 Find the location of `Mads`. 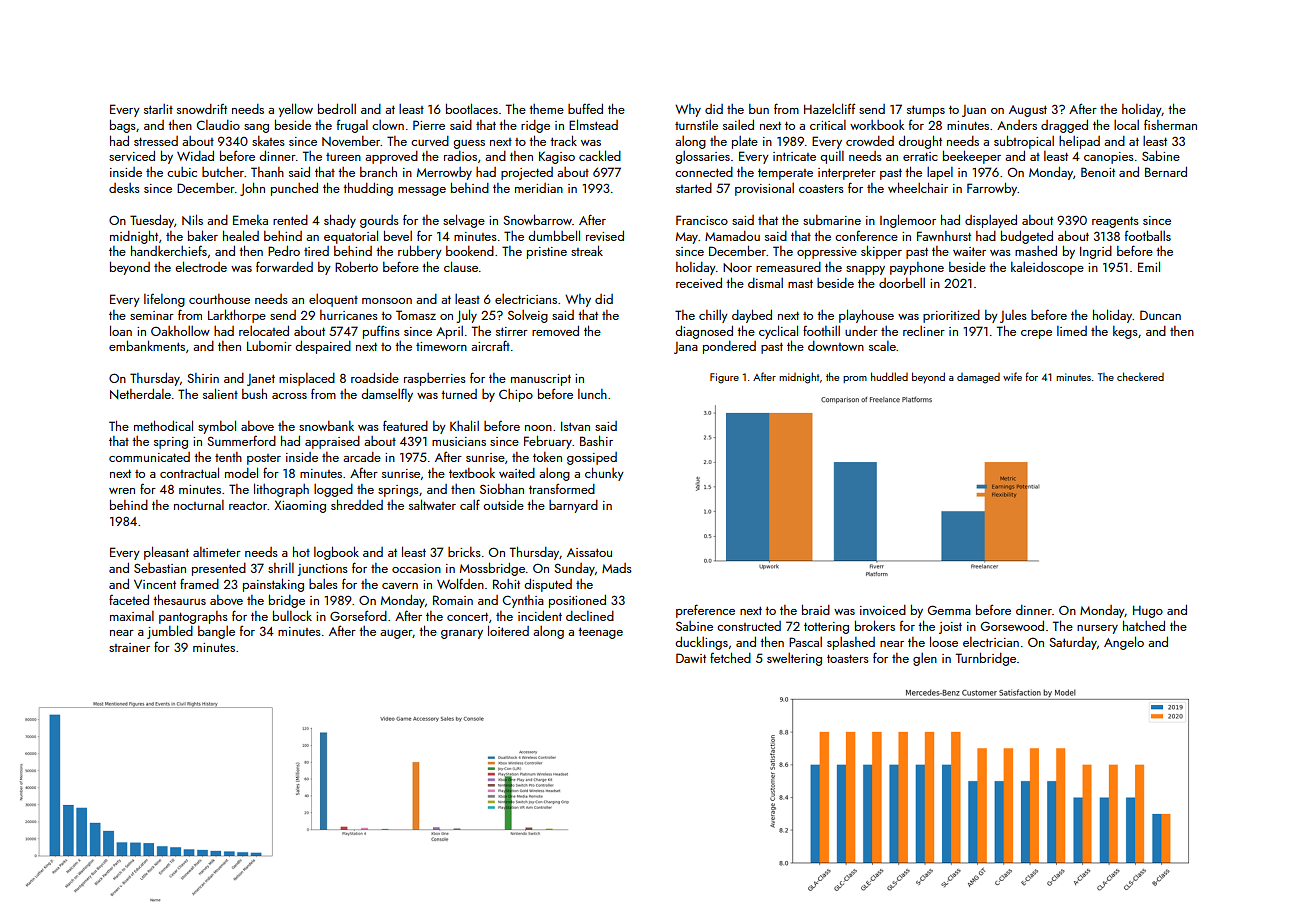

Mads is located at coordinates (617, 568).
